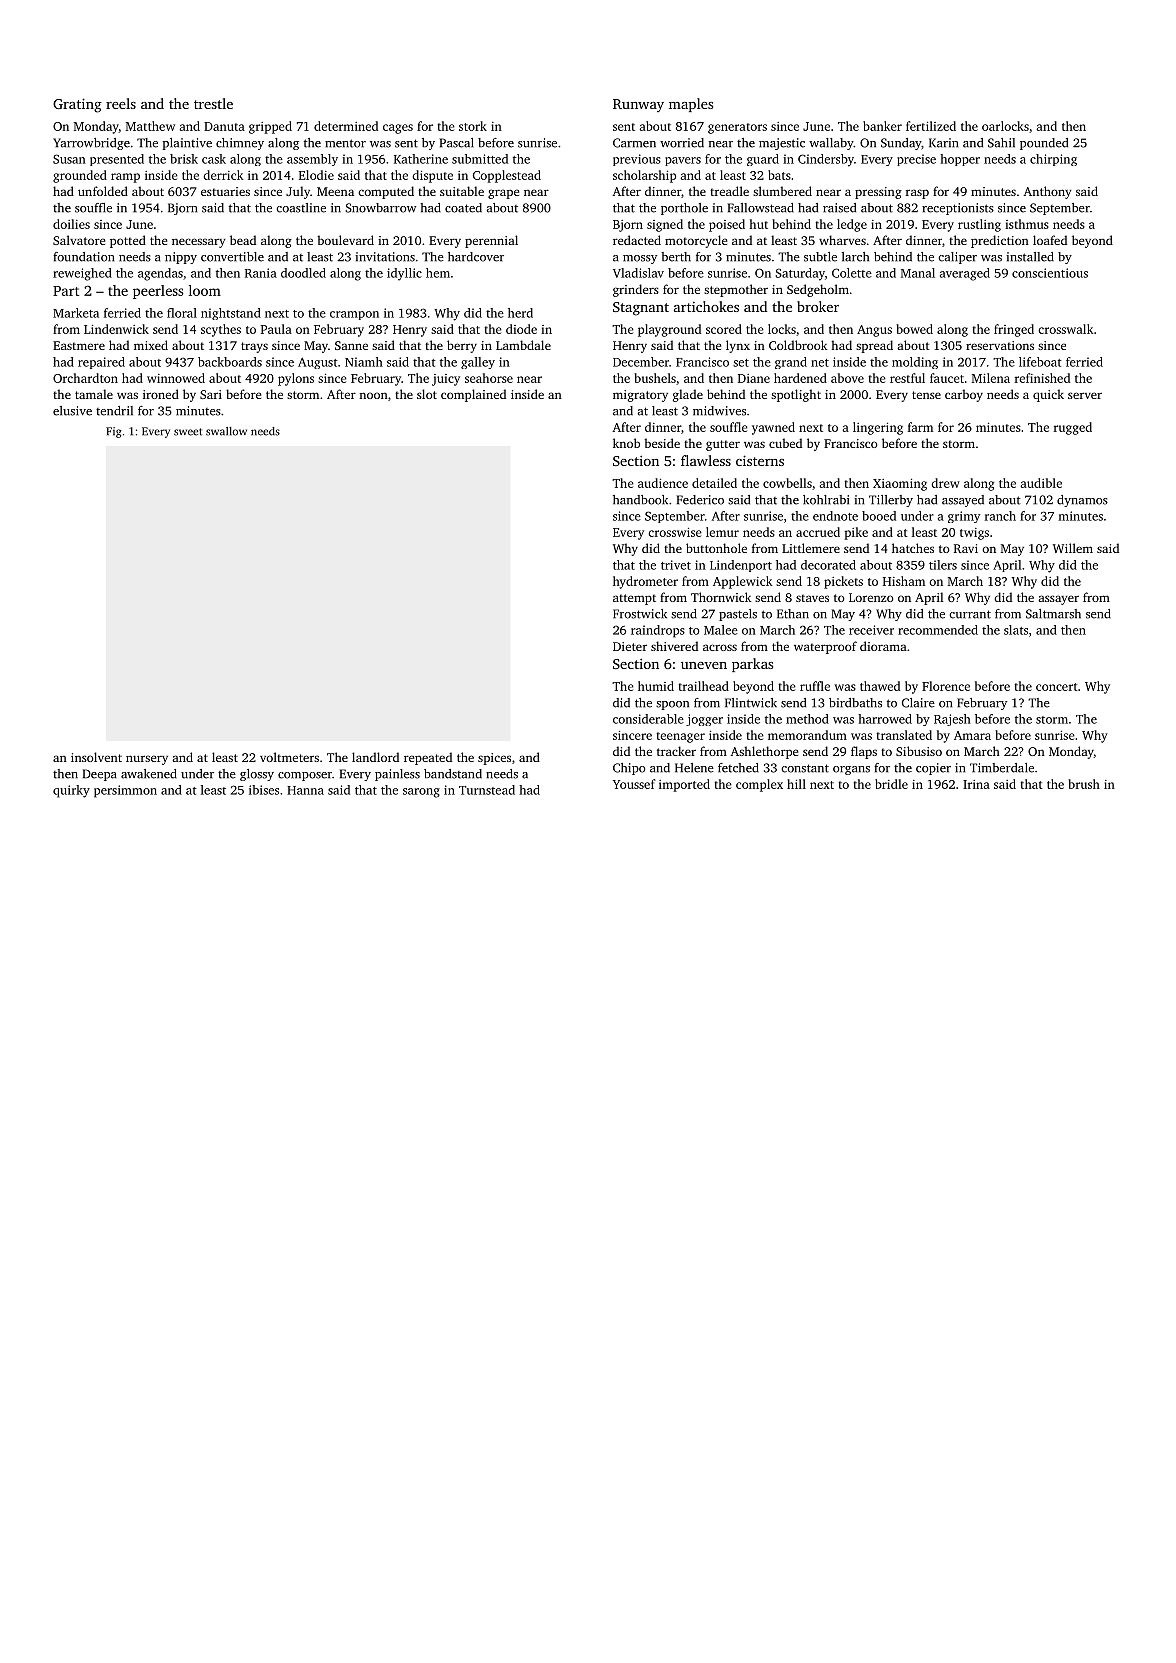  I want to click on Turnstead, so click(487, 790).
